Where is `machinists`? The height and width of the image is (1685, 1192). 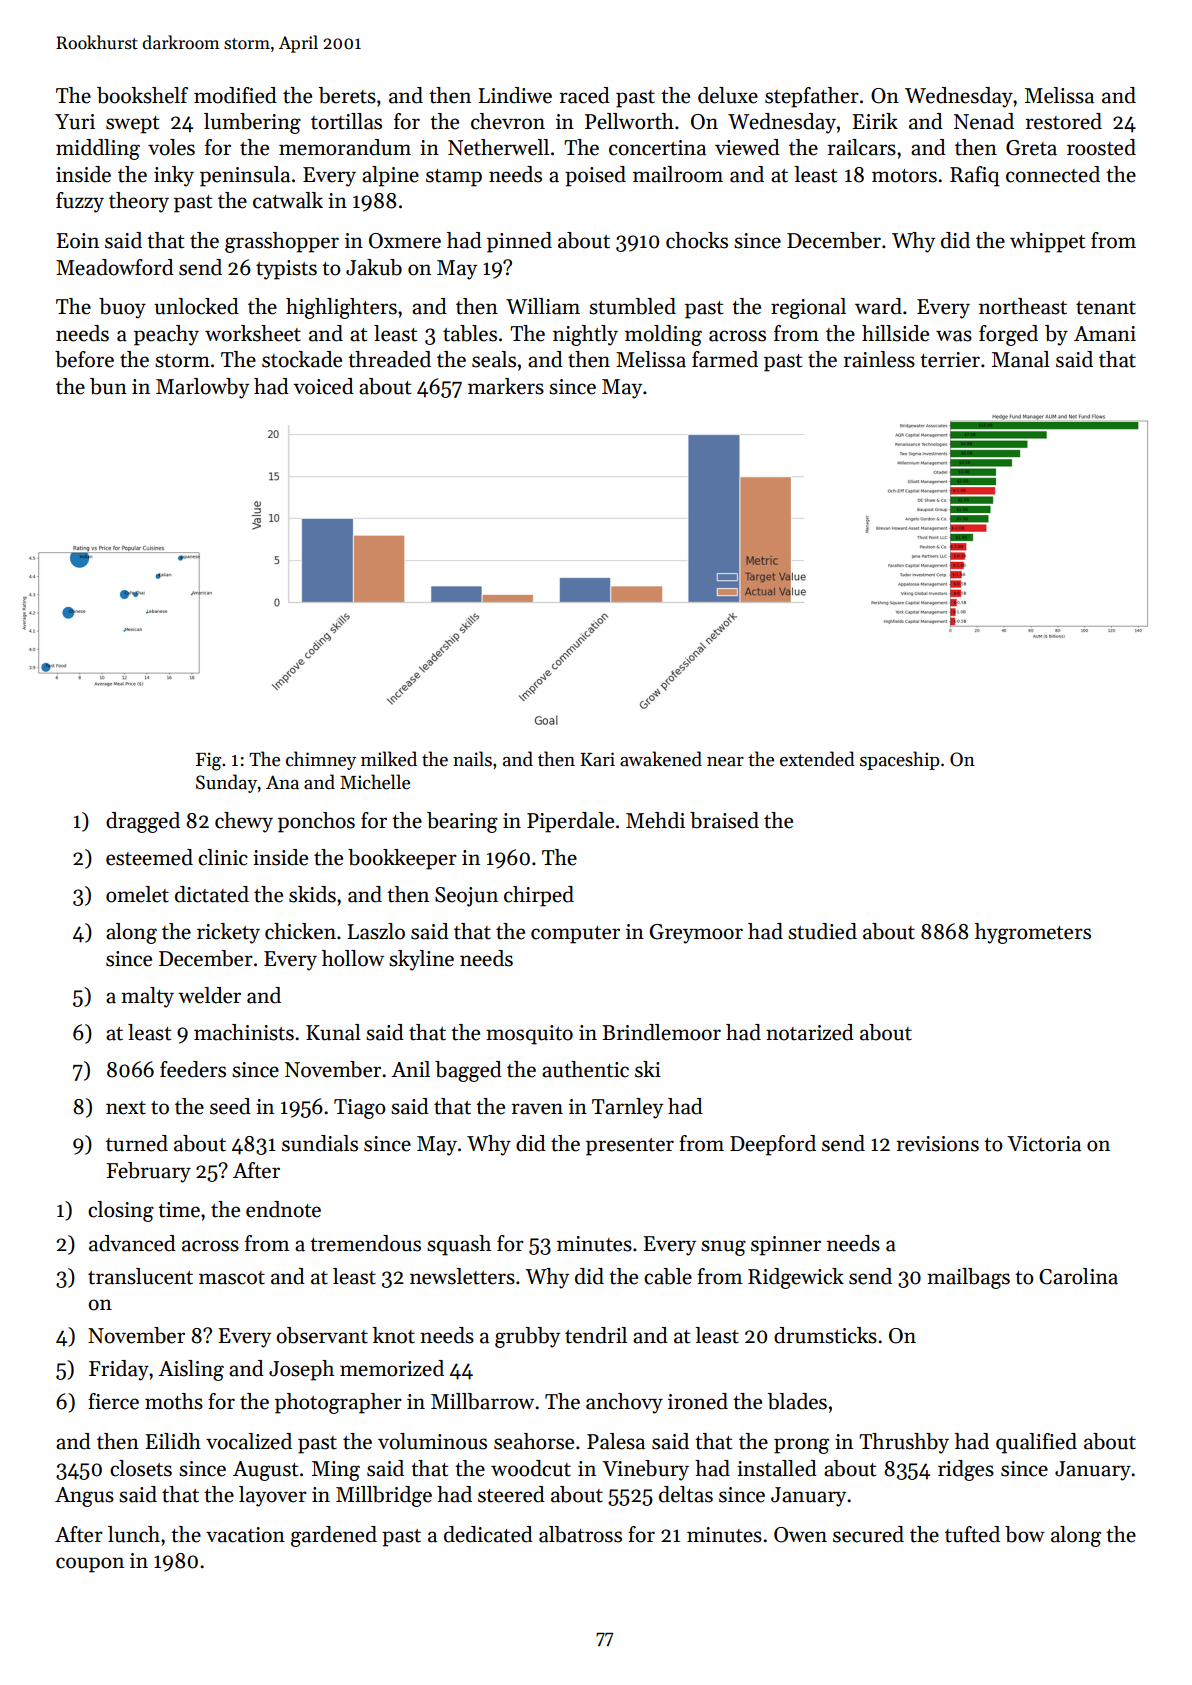
machinists is located at coordinates (244, 1032).
